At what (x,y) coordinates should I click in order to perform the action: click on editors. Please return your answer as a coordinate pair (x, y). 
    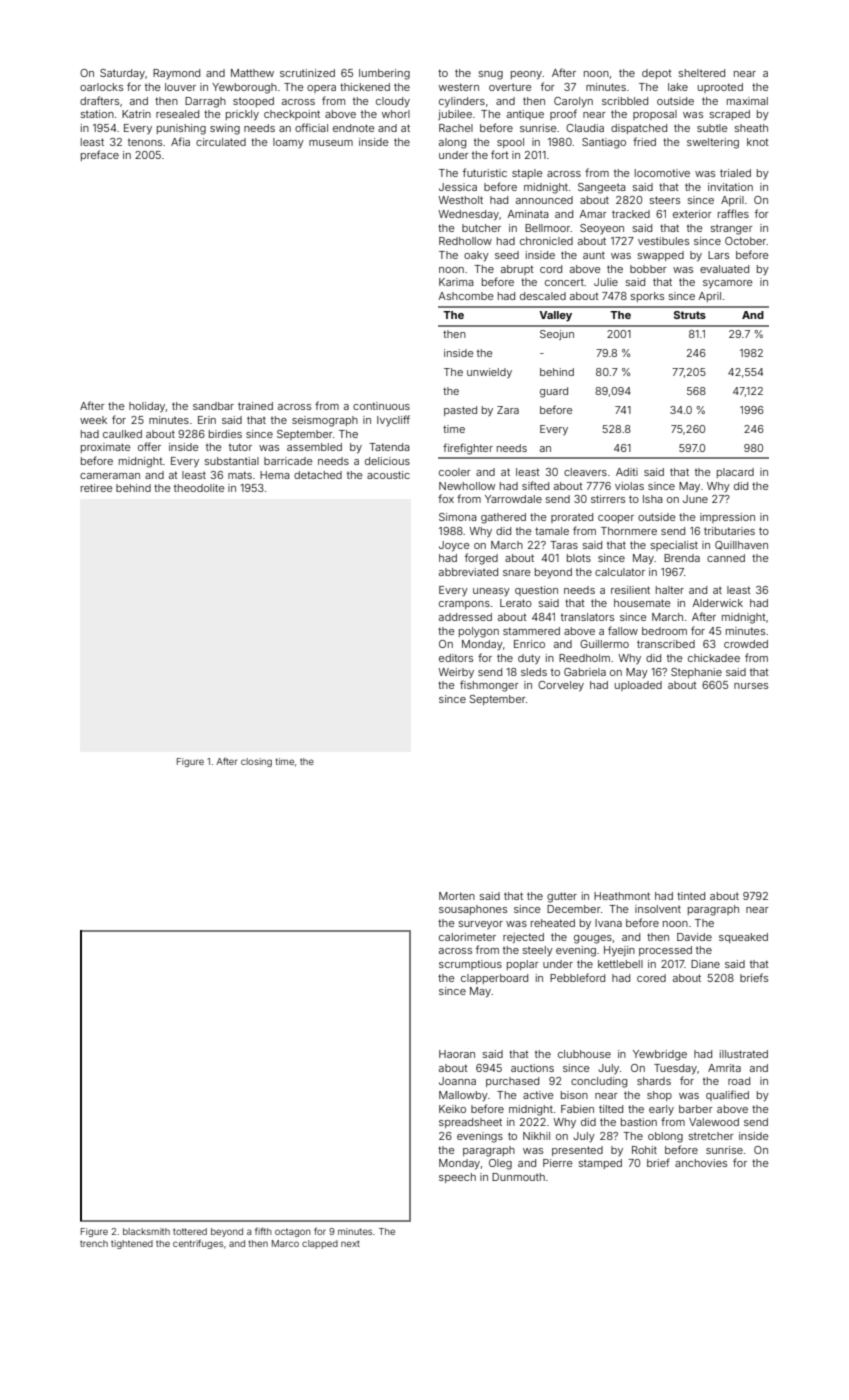
    Looking at the image, I should click on (456, 658).
